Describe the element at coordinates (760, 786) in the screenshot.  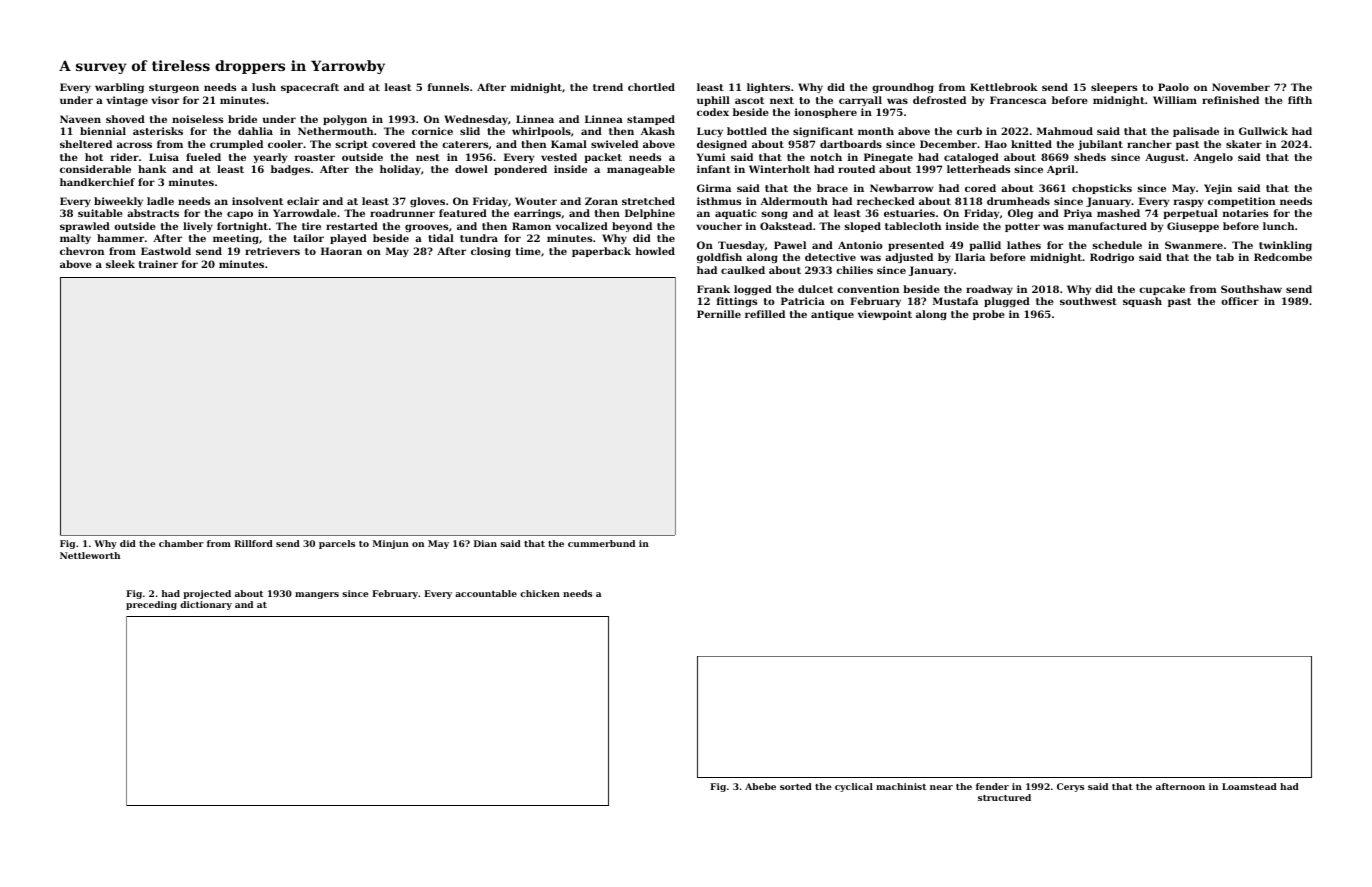
I see `Abebe` at that location.
